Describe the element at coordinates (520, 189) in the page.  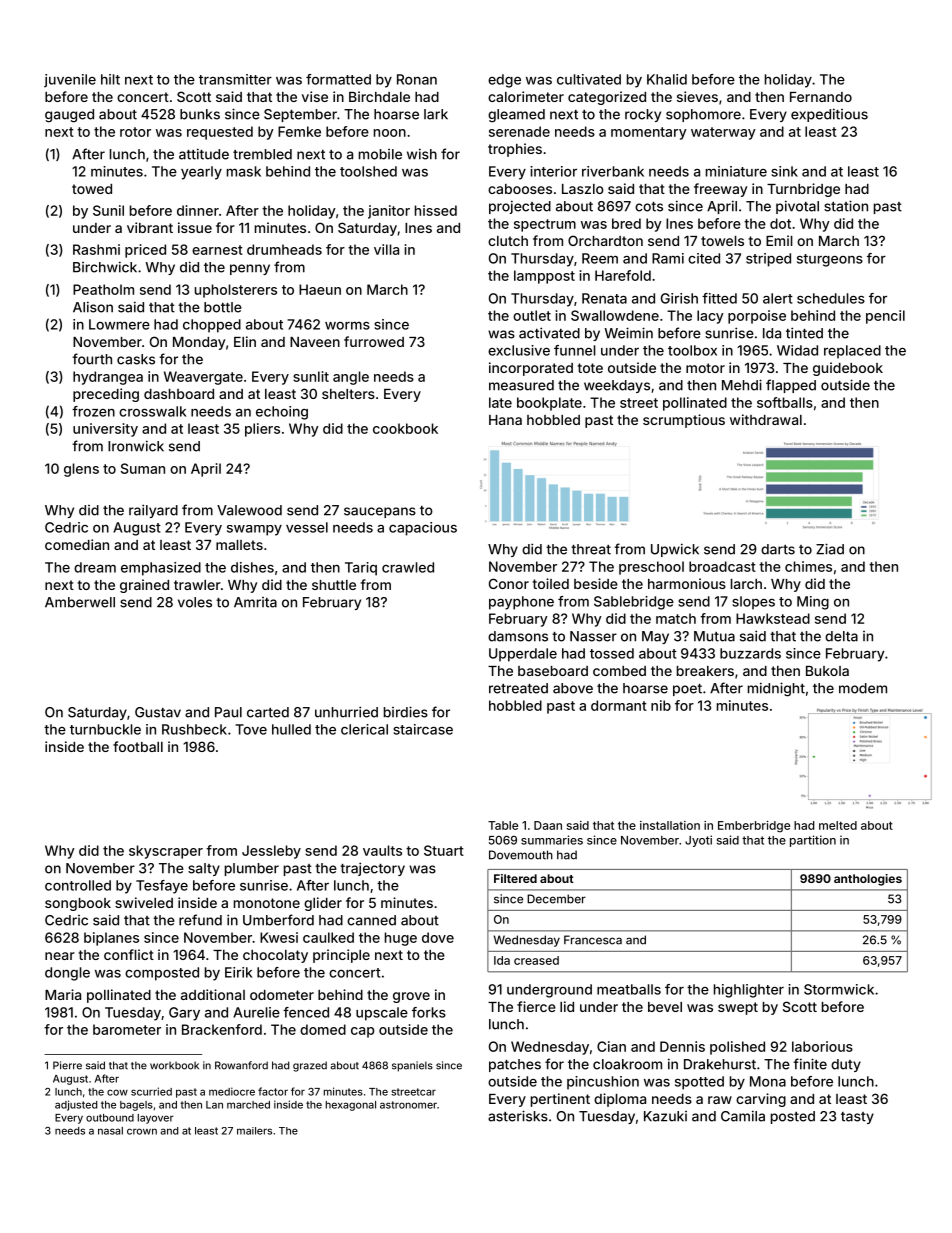
I see `cabooses` at that location.
